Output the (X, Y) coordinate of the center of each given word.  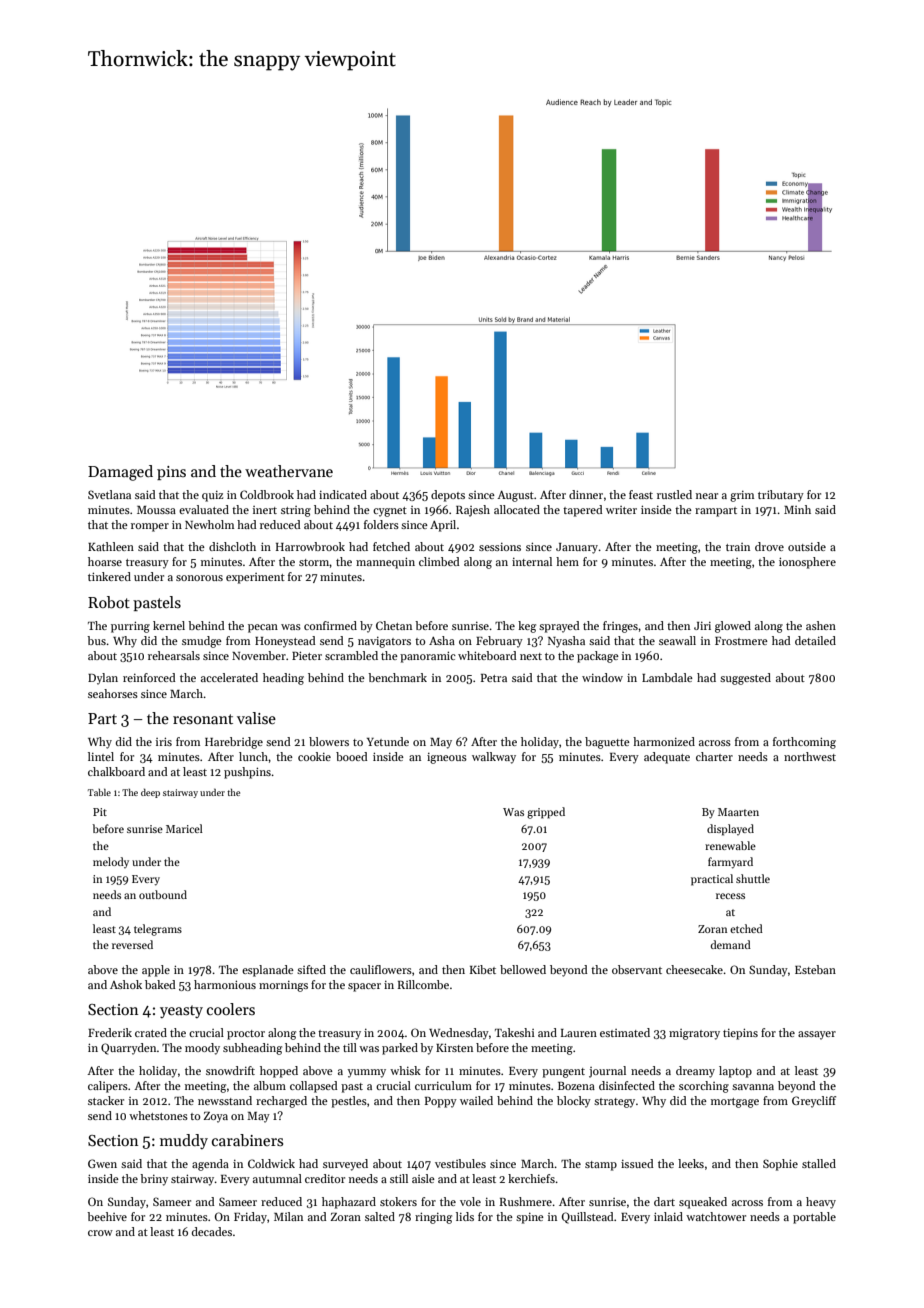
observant (637, 969)
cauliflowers (381, 969)
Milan (288, 1216)
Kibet (483, 969)
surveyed (345, 1165)
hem (567, 561)
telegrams (158, 930)
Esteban (815, 969)
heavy (821, 1203)
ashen (821, 625)
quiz (212, 496)
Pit (100, 812)
